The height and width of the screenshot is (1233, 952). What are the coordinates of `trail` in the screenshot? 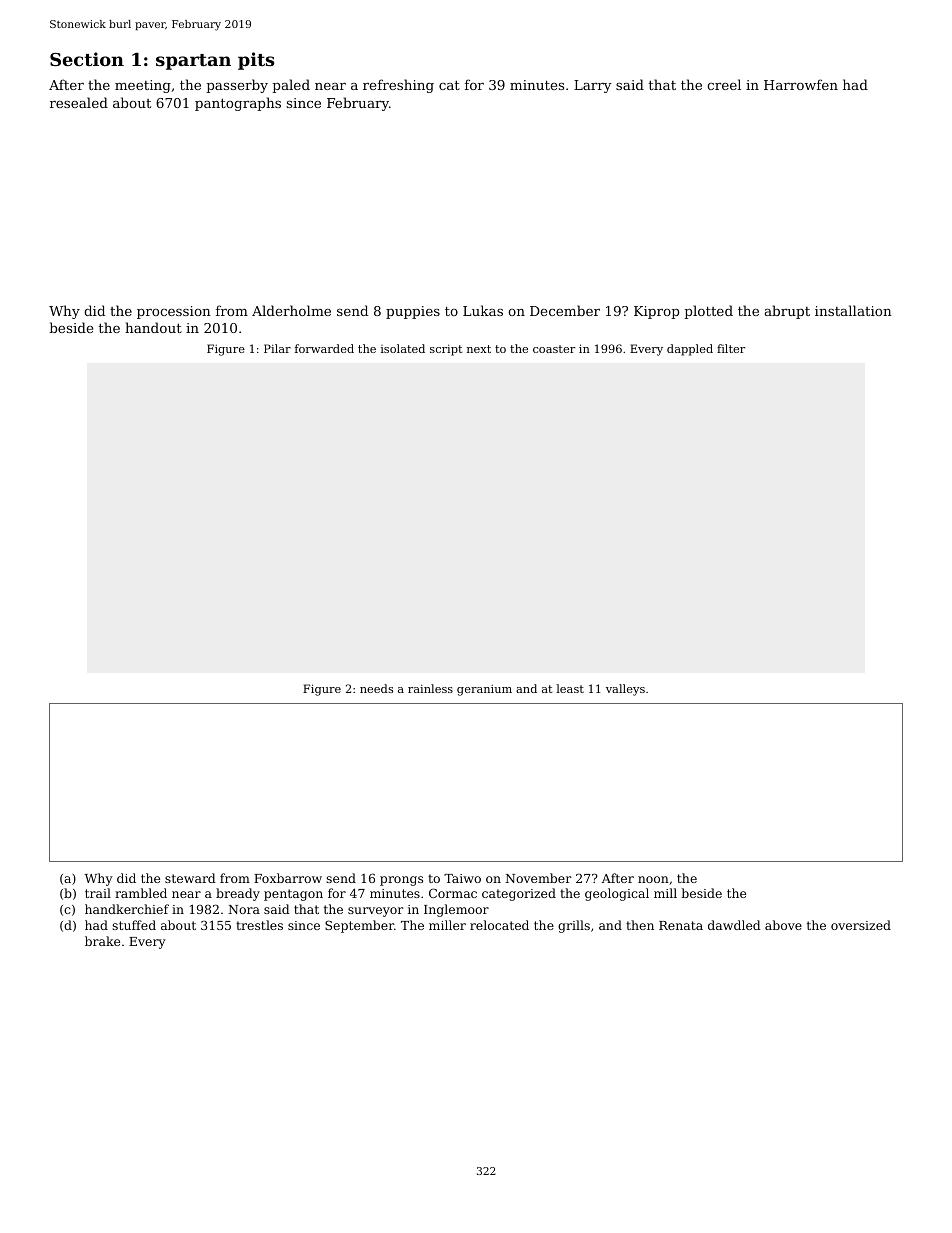 It's located at (98, 893).
